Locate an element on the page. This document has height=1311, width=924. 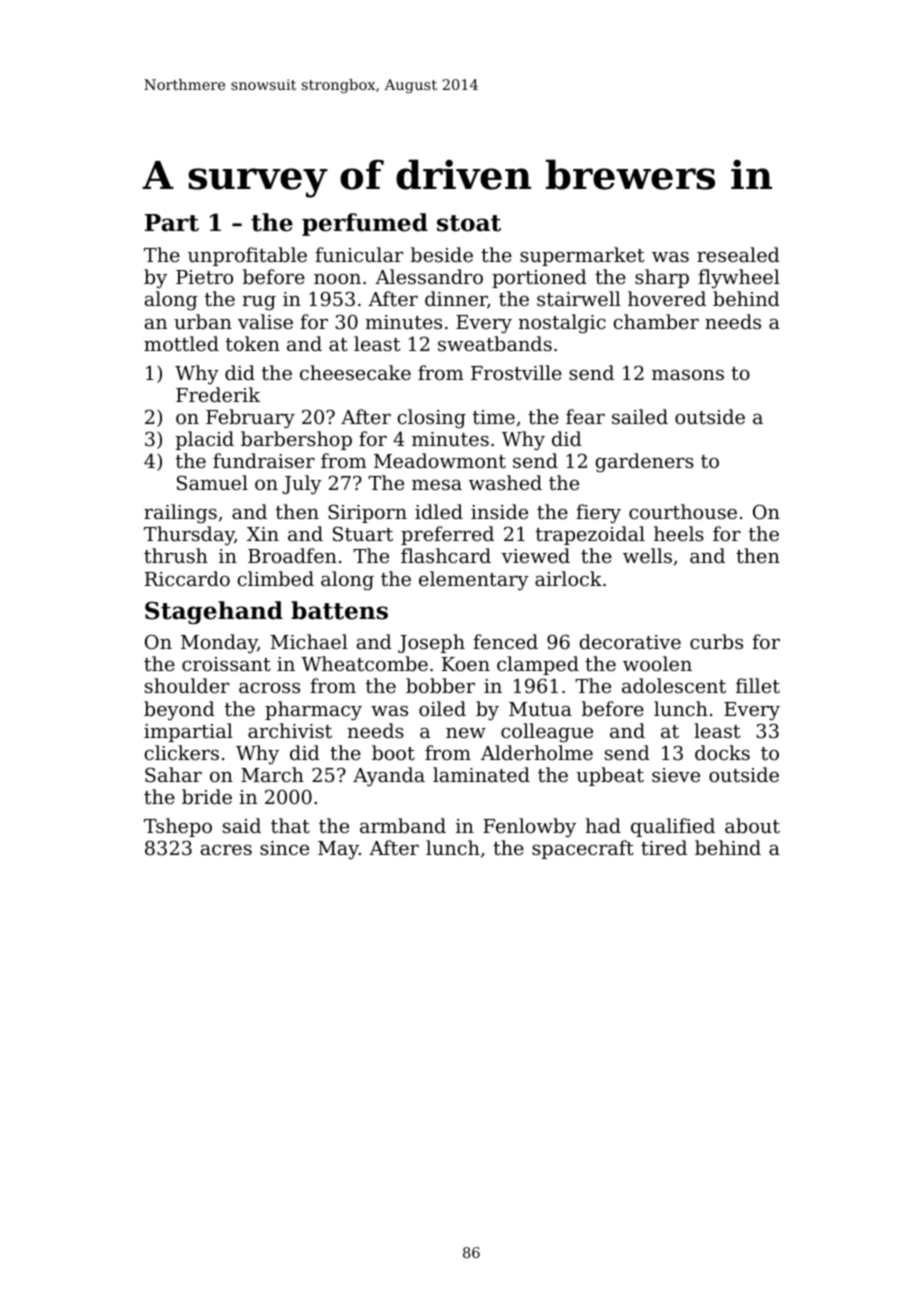
Alderholme is located at coordinates (537, 752).
